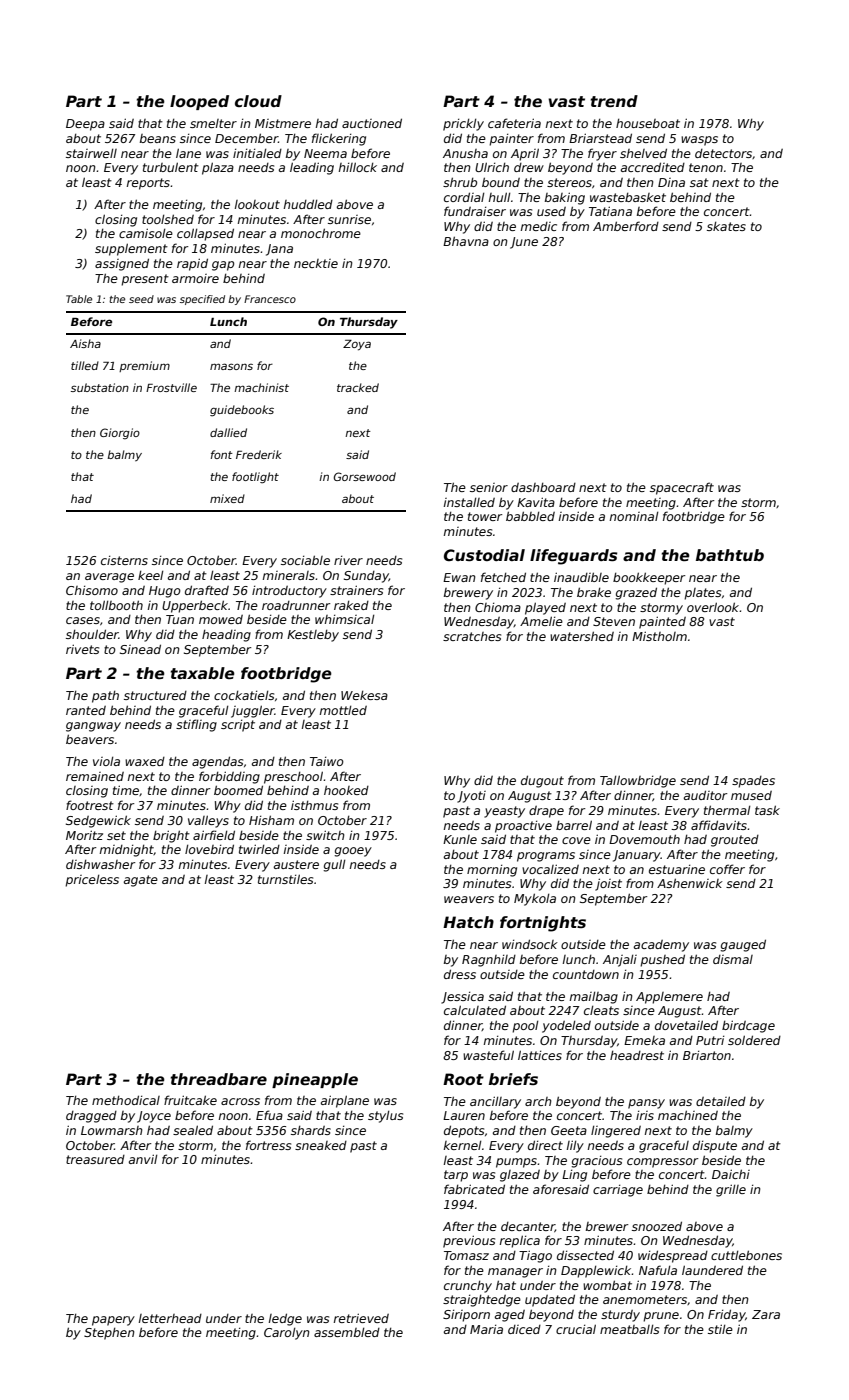 This screenshot has width=849, height=1400. What do you see at coordinates (753, 782) in the screenshot?
I see `spades` at bounding box center [753, 782].
